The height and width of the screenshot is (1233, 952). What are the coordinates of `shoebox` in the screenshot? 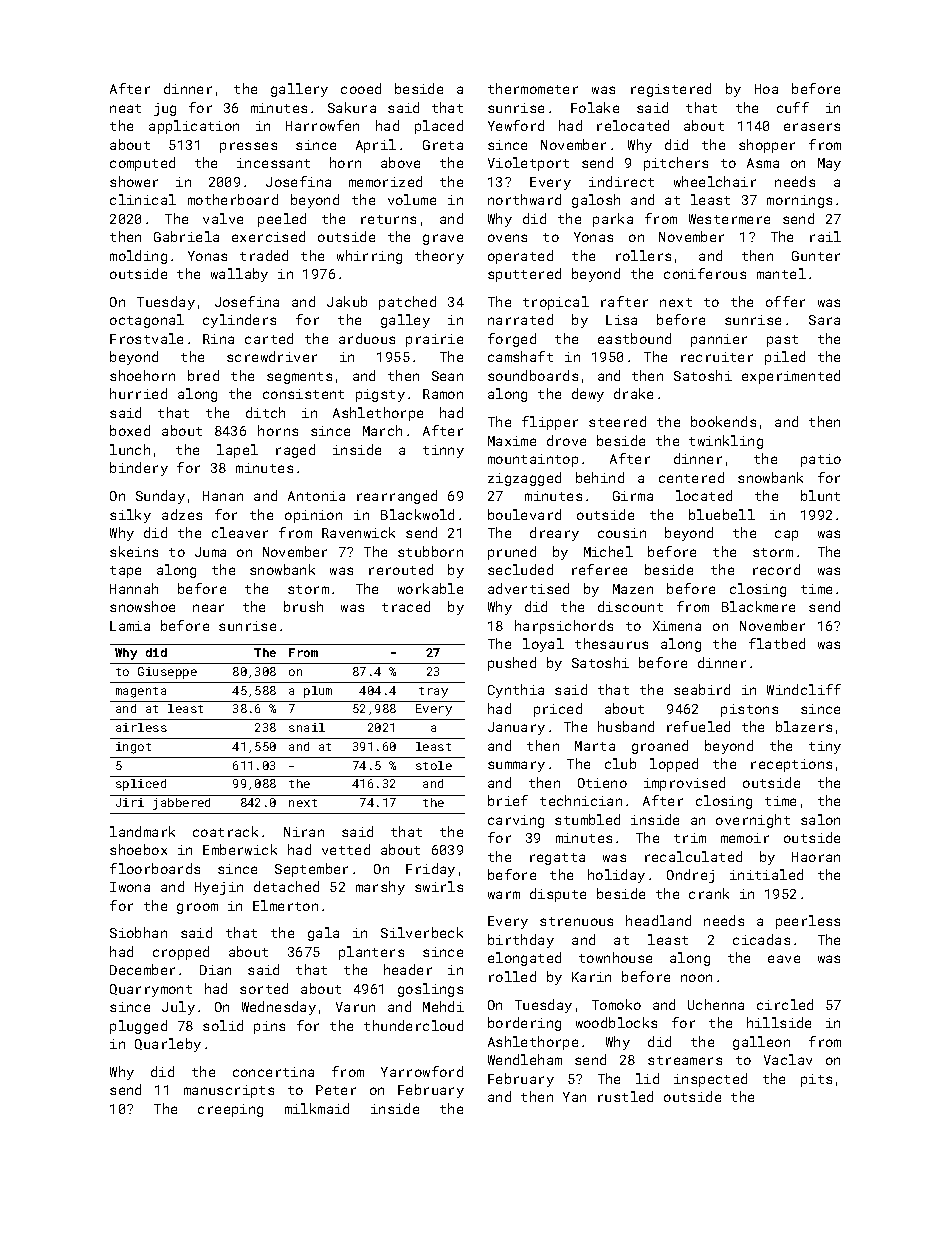 It's located at (138, 849).
